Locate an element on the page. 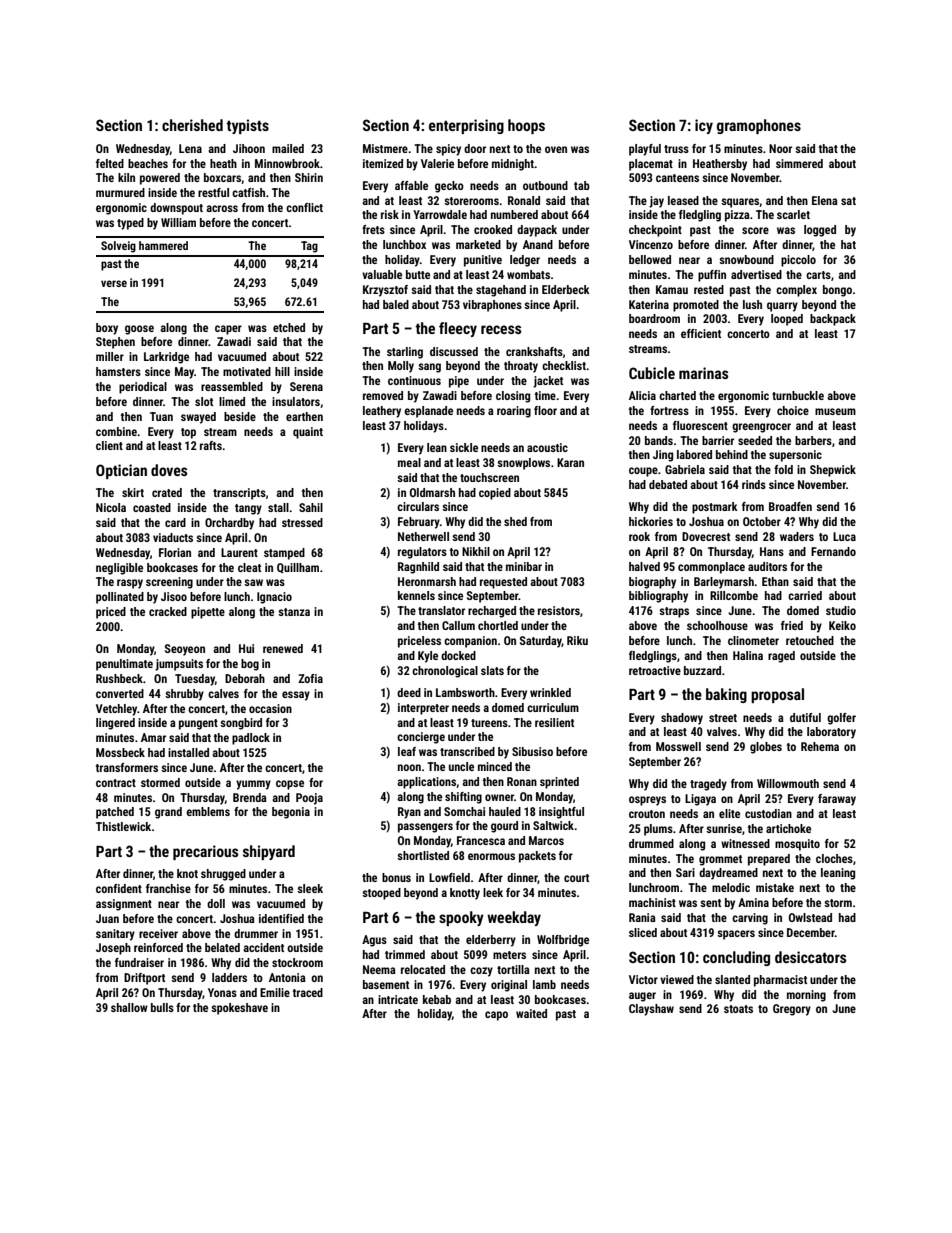 This image has width=952, height=1233. efficient is located at coordinates (701, 333).
